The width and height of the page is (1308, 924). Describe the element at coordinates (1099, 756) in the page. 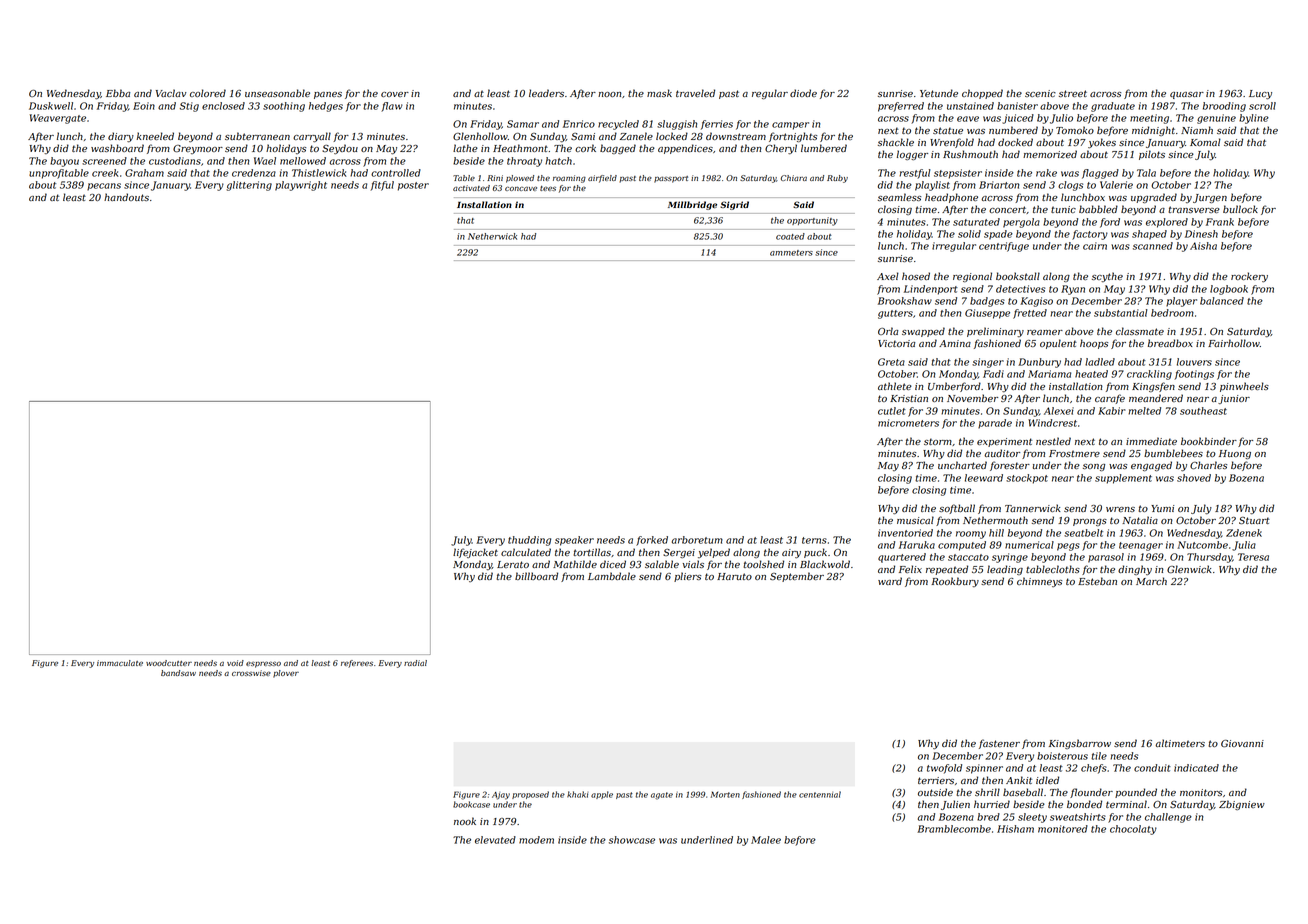

I see `tile` at that location.
